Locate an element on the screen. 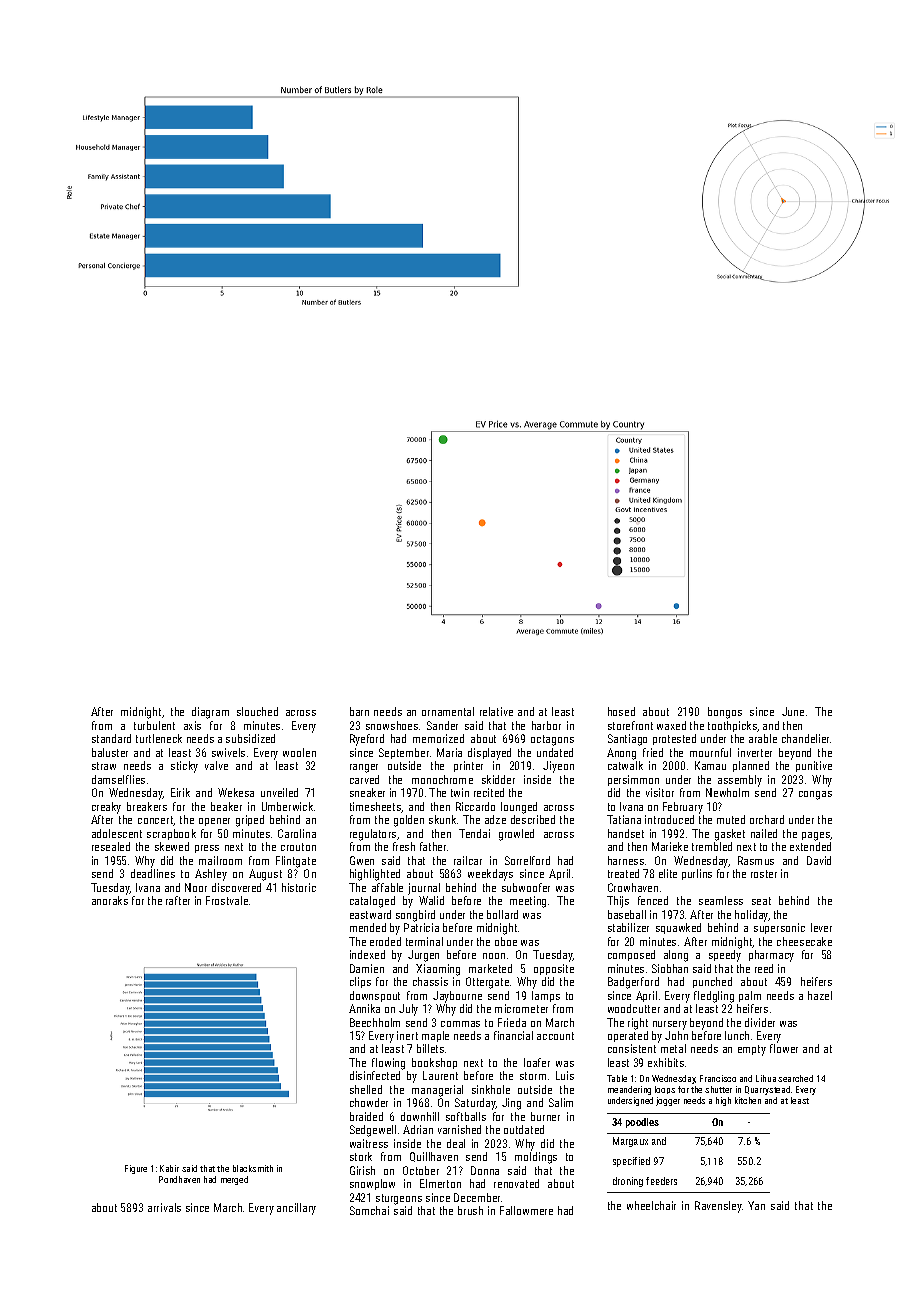  Kamau is located at coordinates (710, 765).
